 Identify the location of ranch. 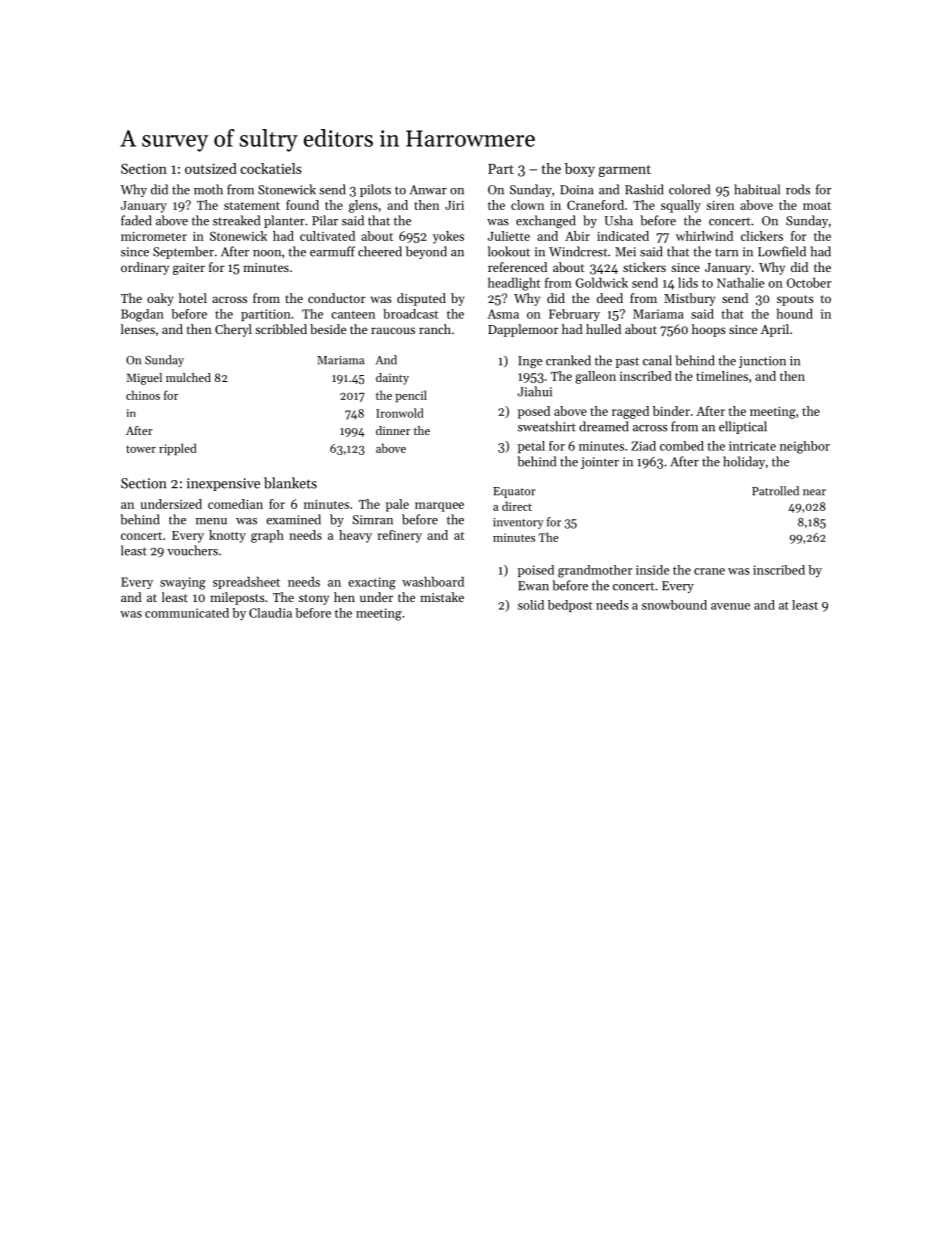
(435, 329).
